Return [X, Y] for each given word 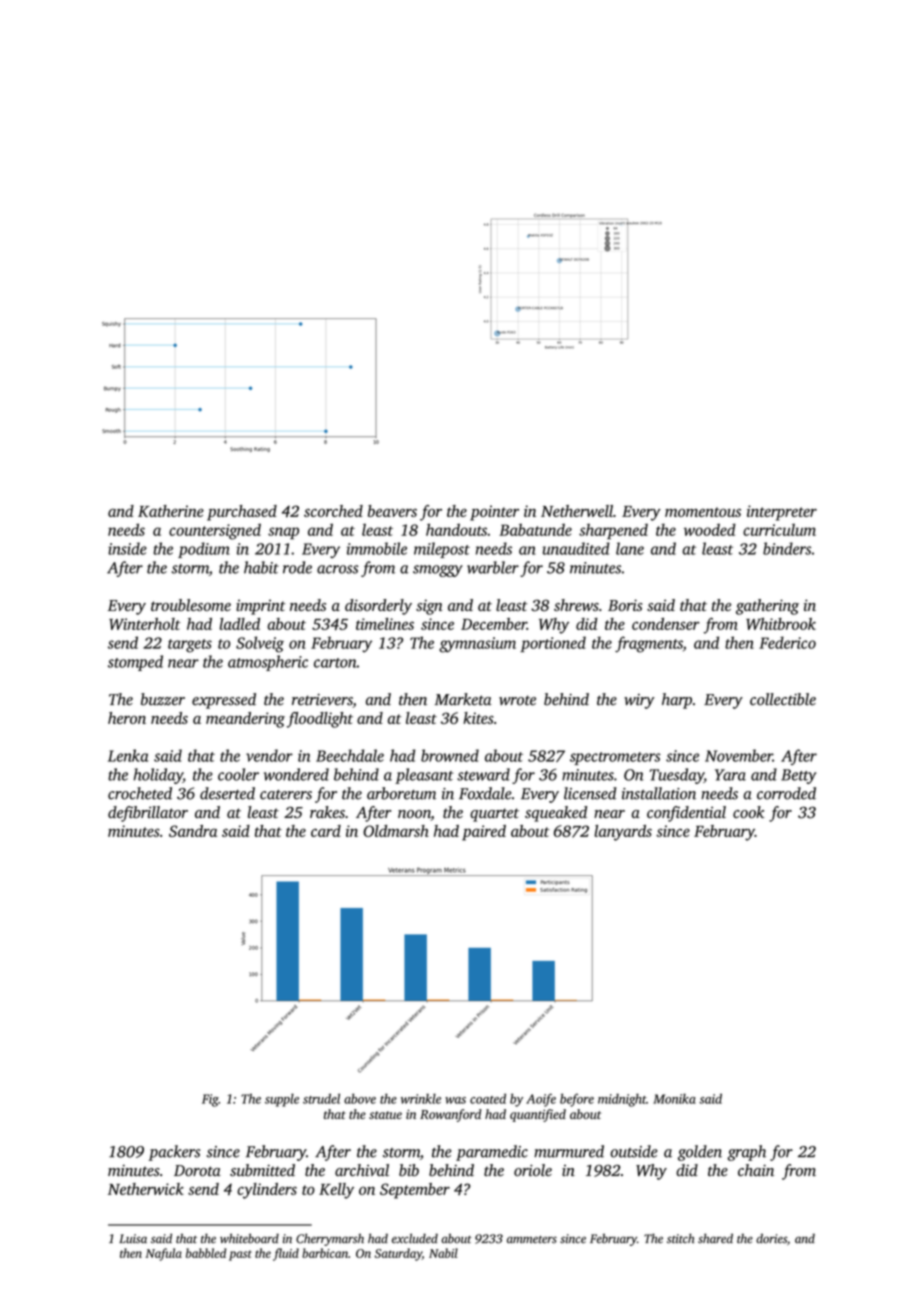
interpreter [782, 513]
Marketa [463, 699]
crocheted [140, 793]
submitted [262, 1170]
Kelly [336, 1191]
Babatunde [535, 529]
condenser [666, 624]
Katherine [171, 511]
